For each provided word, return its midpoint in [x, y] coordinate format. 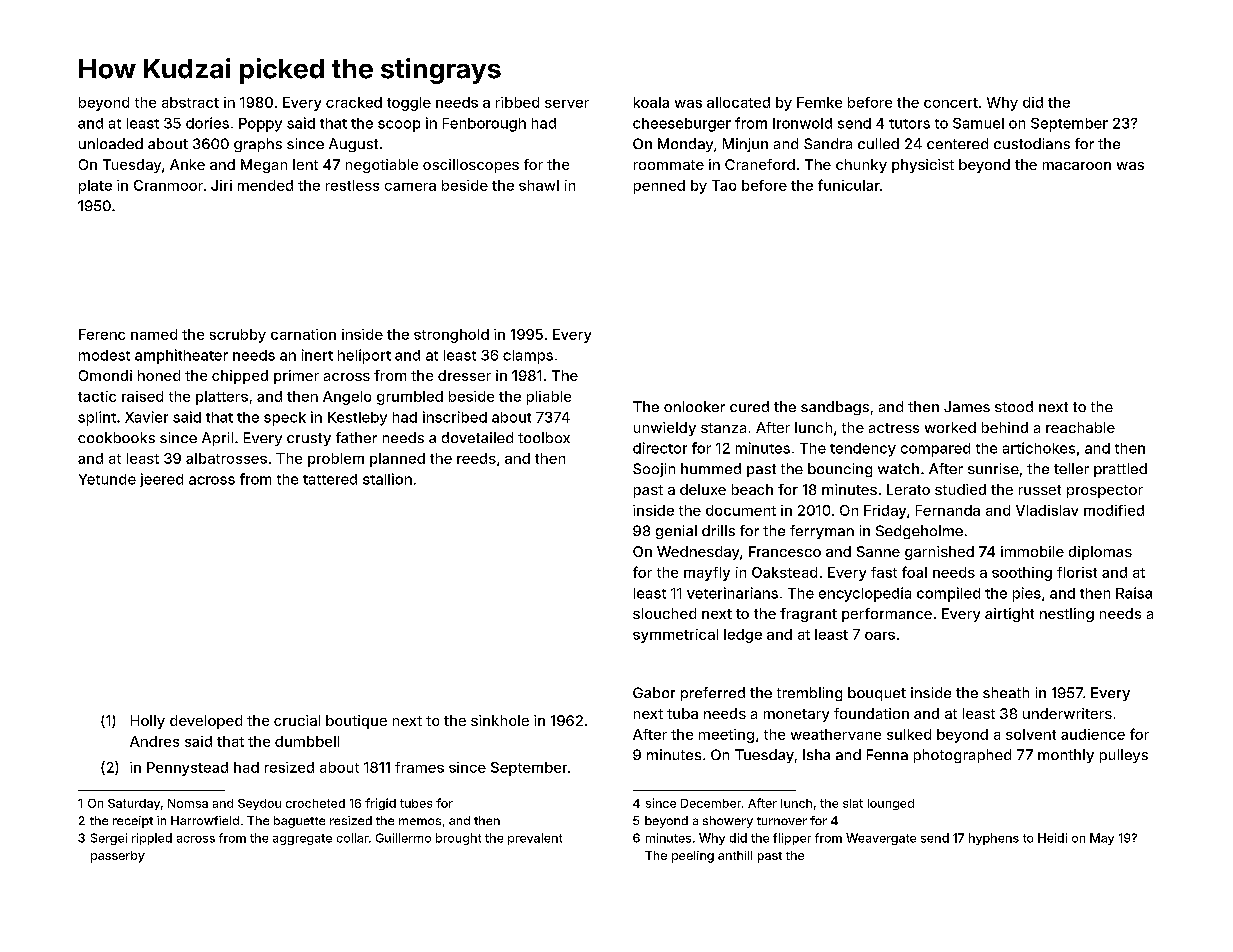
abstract [190, 102]
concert [951, 103]
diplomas [1100, 553]
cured [749, 406]
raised [142, 396]
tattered [330, 479]
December [711, 803]
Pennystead [187, 769]
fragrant [808, 615]
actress [894, 428]
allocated [738, 102]
